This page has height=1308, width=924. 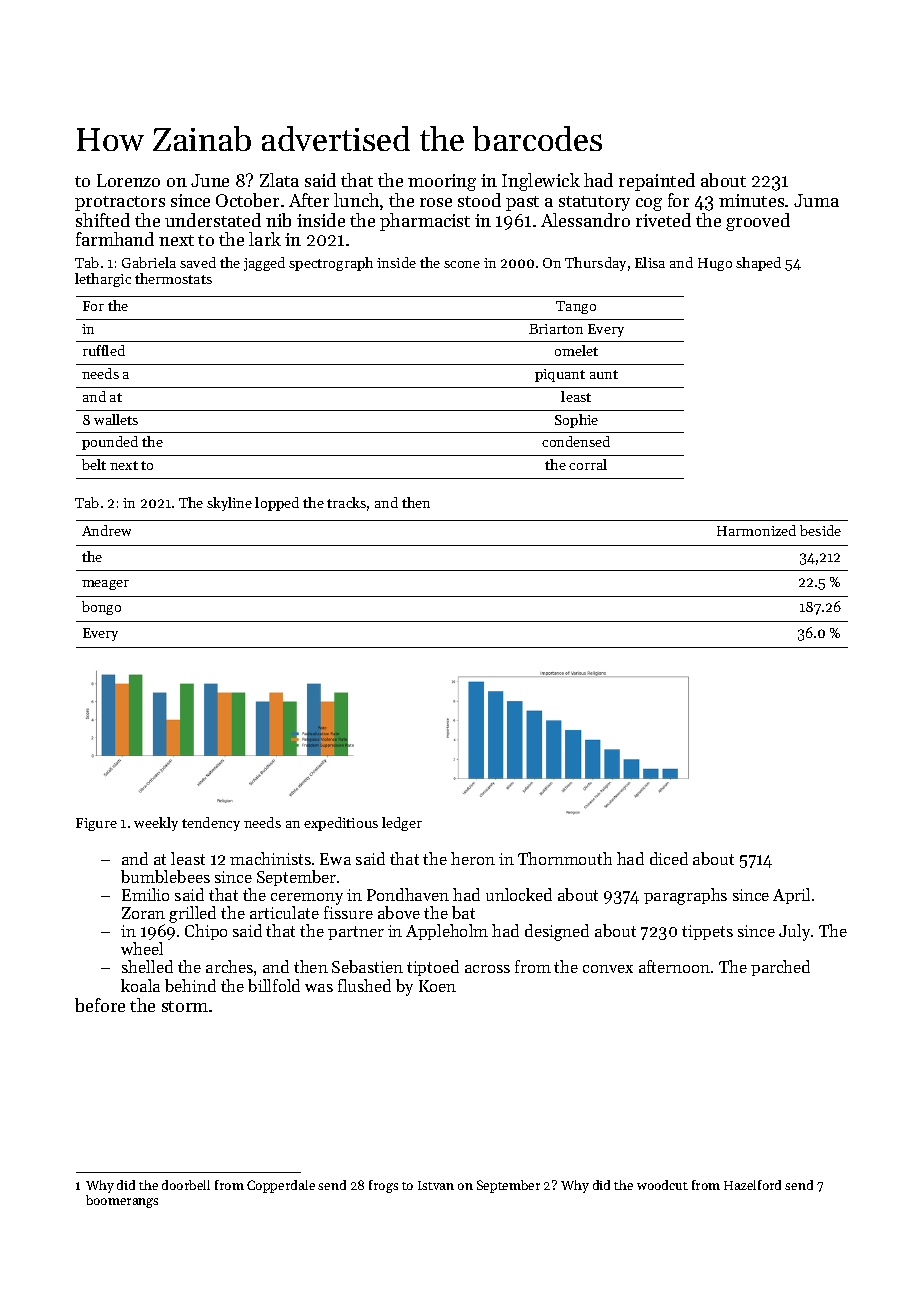 What do you see at coordinates (707, 932) in the page?
I see `tippets` at bounding box center [707, 932].
